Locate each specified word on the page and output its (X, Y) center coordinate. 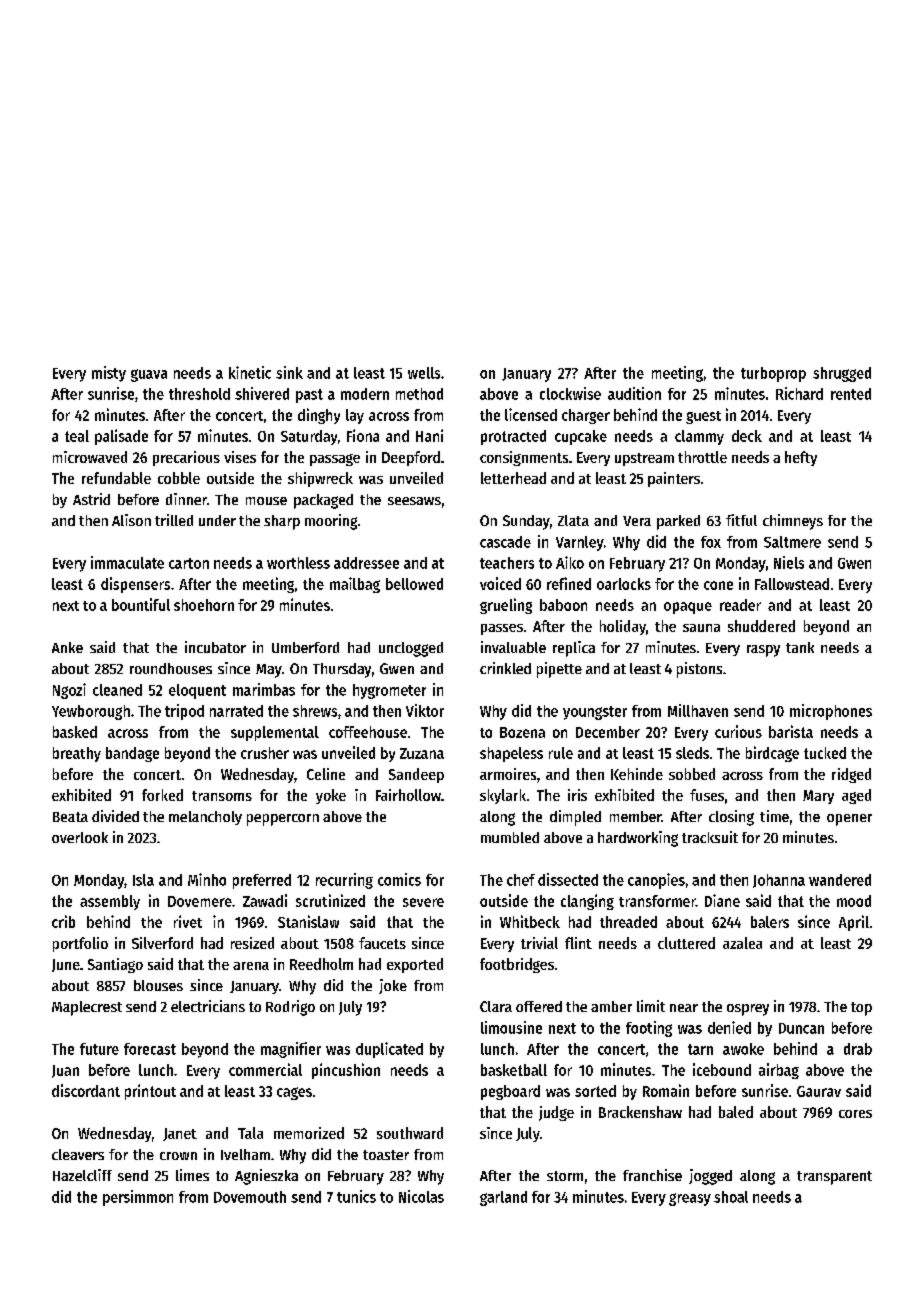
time (774, 816)
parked (678, 522)
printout (150, 1092)
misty (109, 374)
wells (424, 373)
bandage (132, 754)
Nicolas (421, 1196)
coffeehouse (368, 732)
